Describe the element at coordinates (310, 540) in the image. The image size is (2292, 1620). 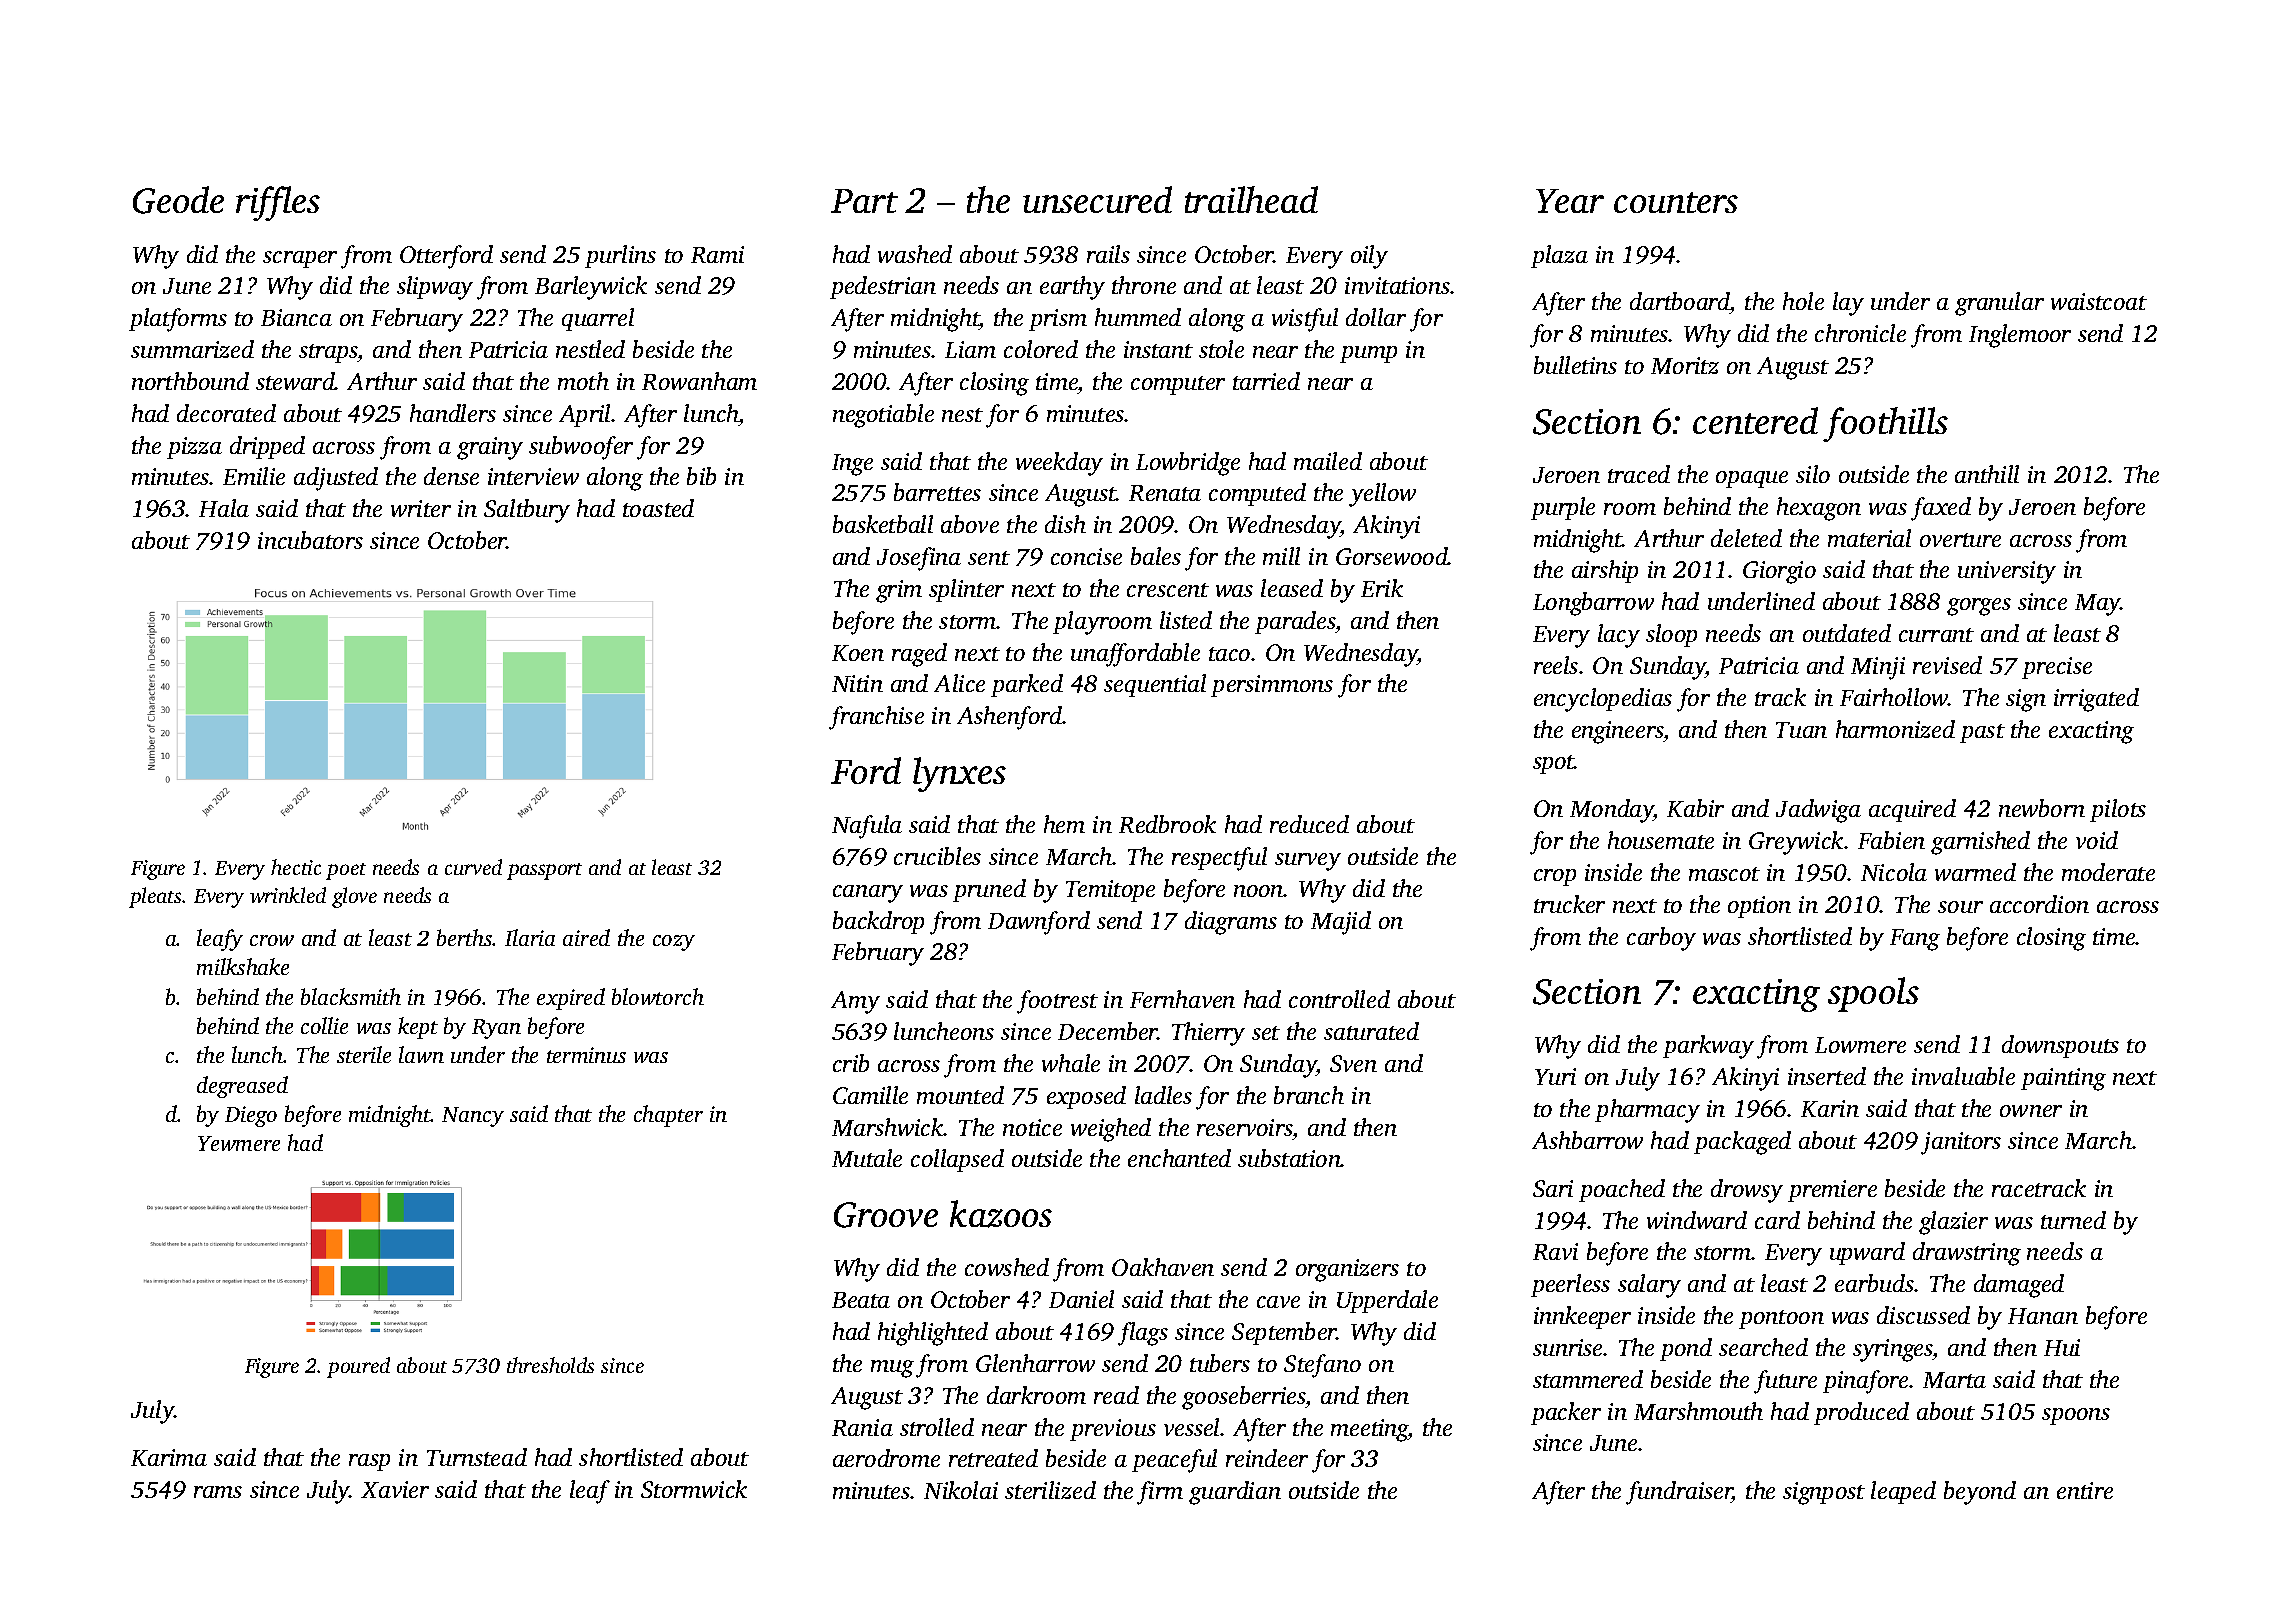
I see `incubators` at that location.
